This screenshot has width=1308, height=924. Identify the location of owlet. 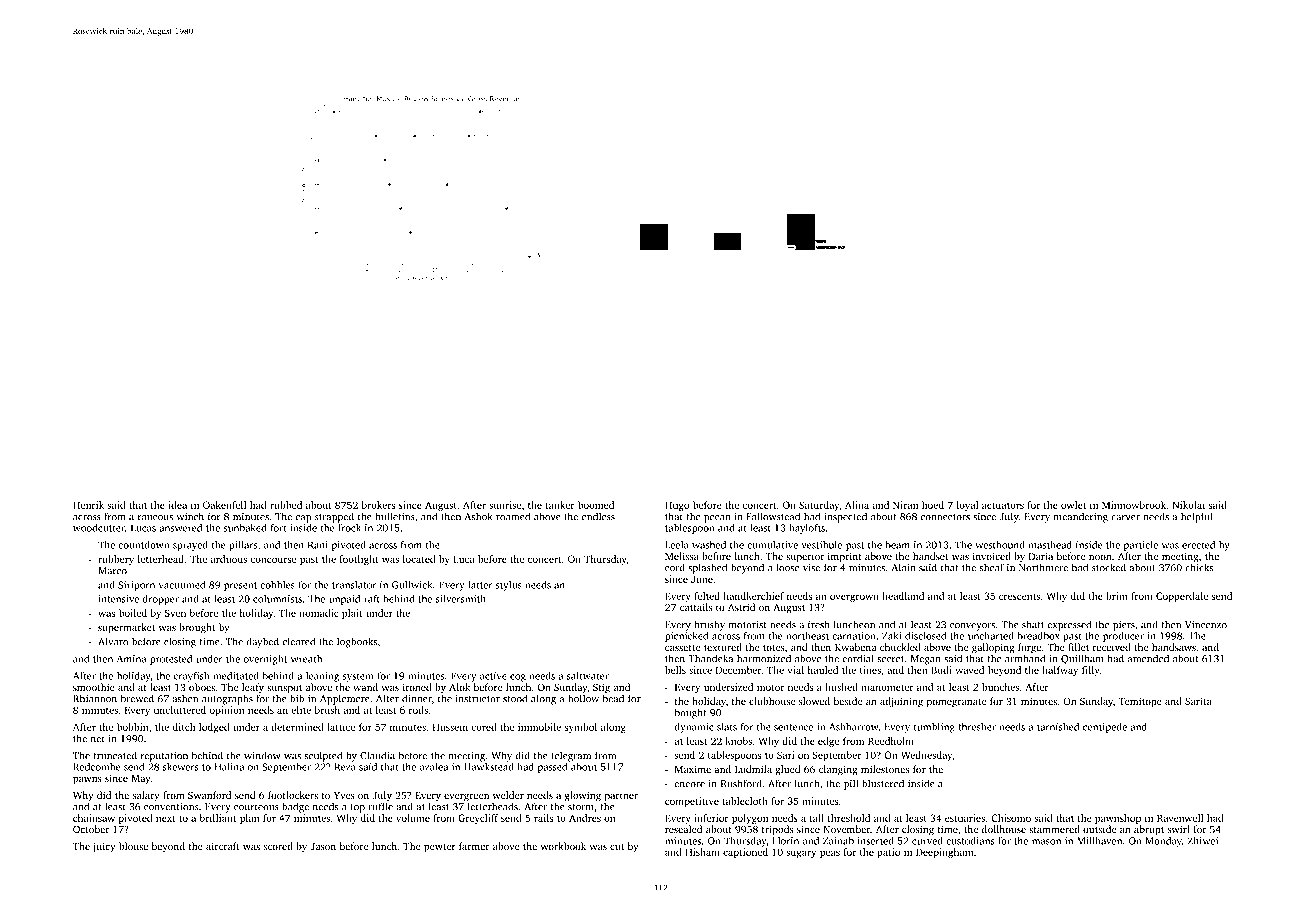
(1073, 505).
